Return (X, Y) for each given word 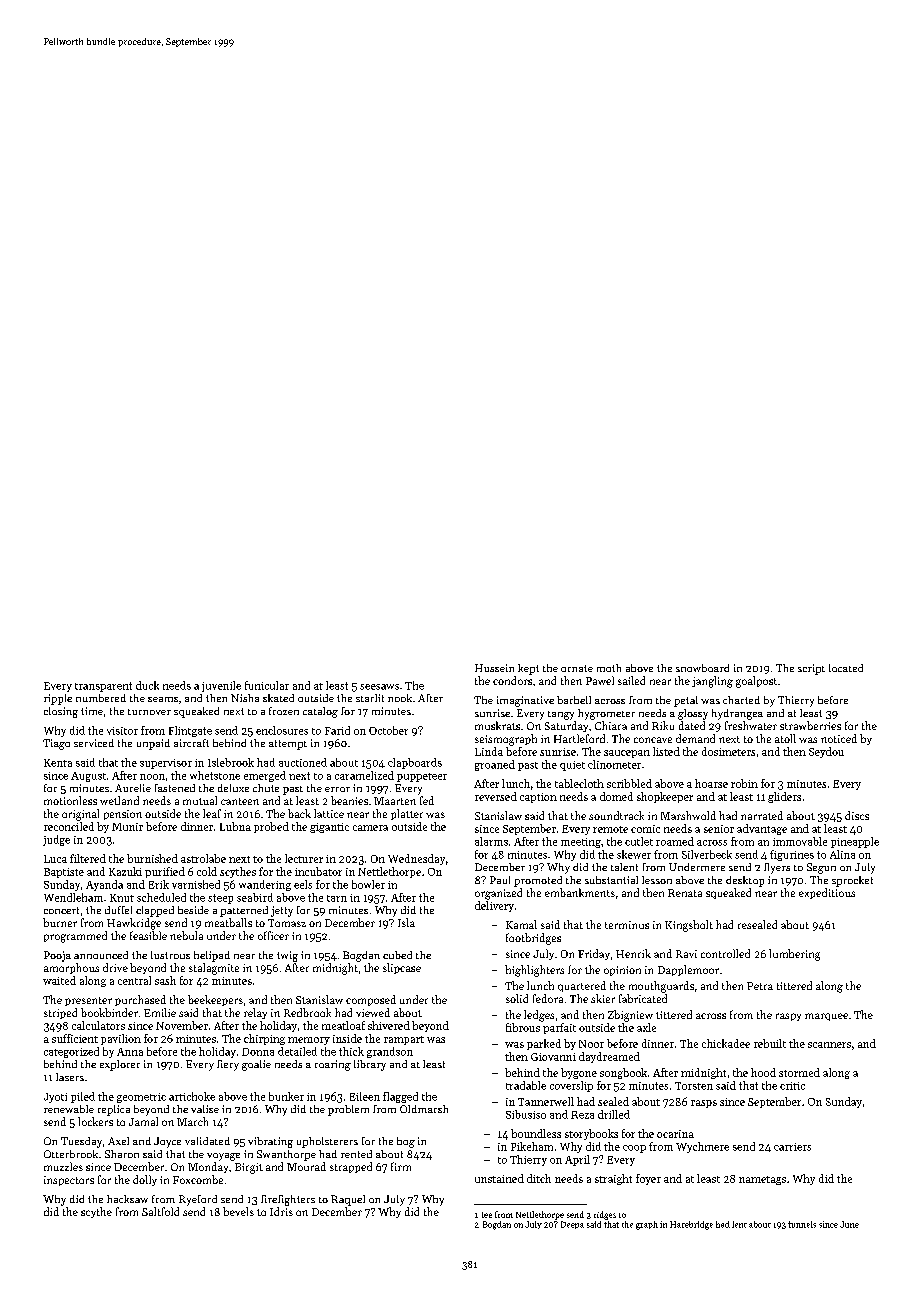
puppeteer (422, 777)
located (846, 668)
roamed (675, 841)
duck (147, 685)
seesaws (379, 687)
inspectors (69, 1181)
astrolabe (203, 858)
